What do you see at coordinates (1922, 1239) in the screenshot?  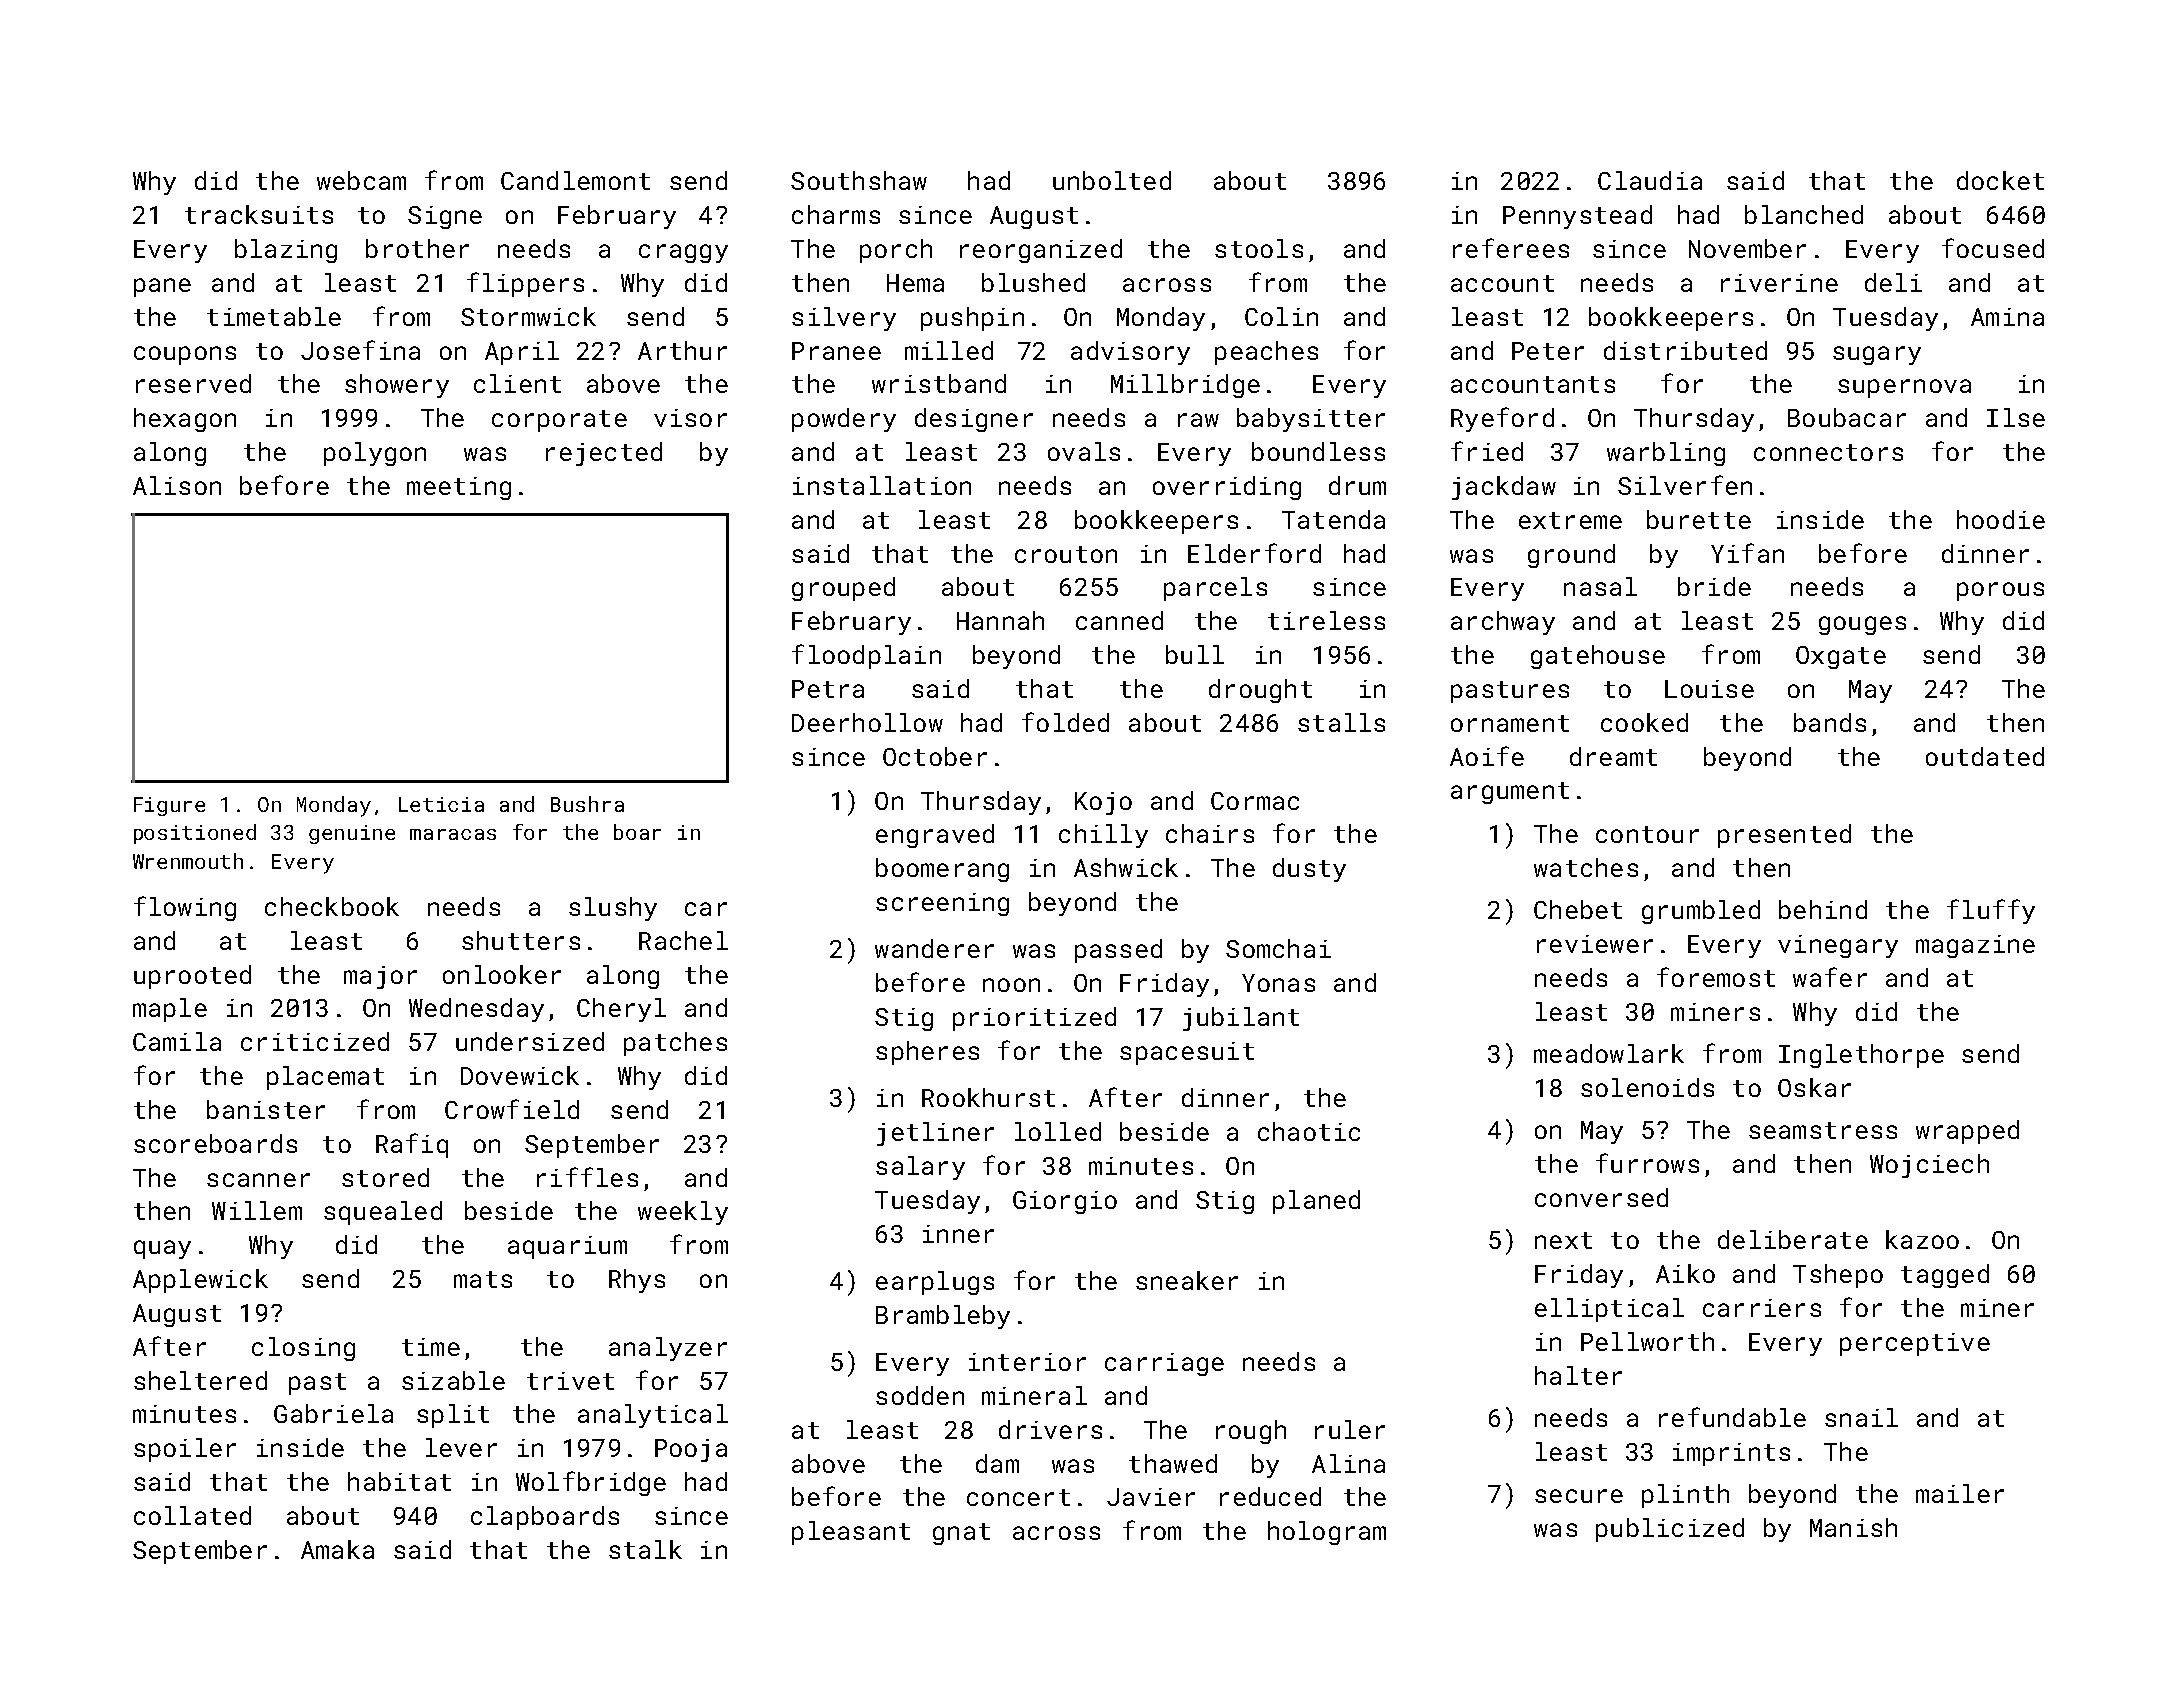 I see `kazoo` at bounding box center [1922, 1239].
